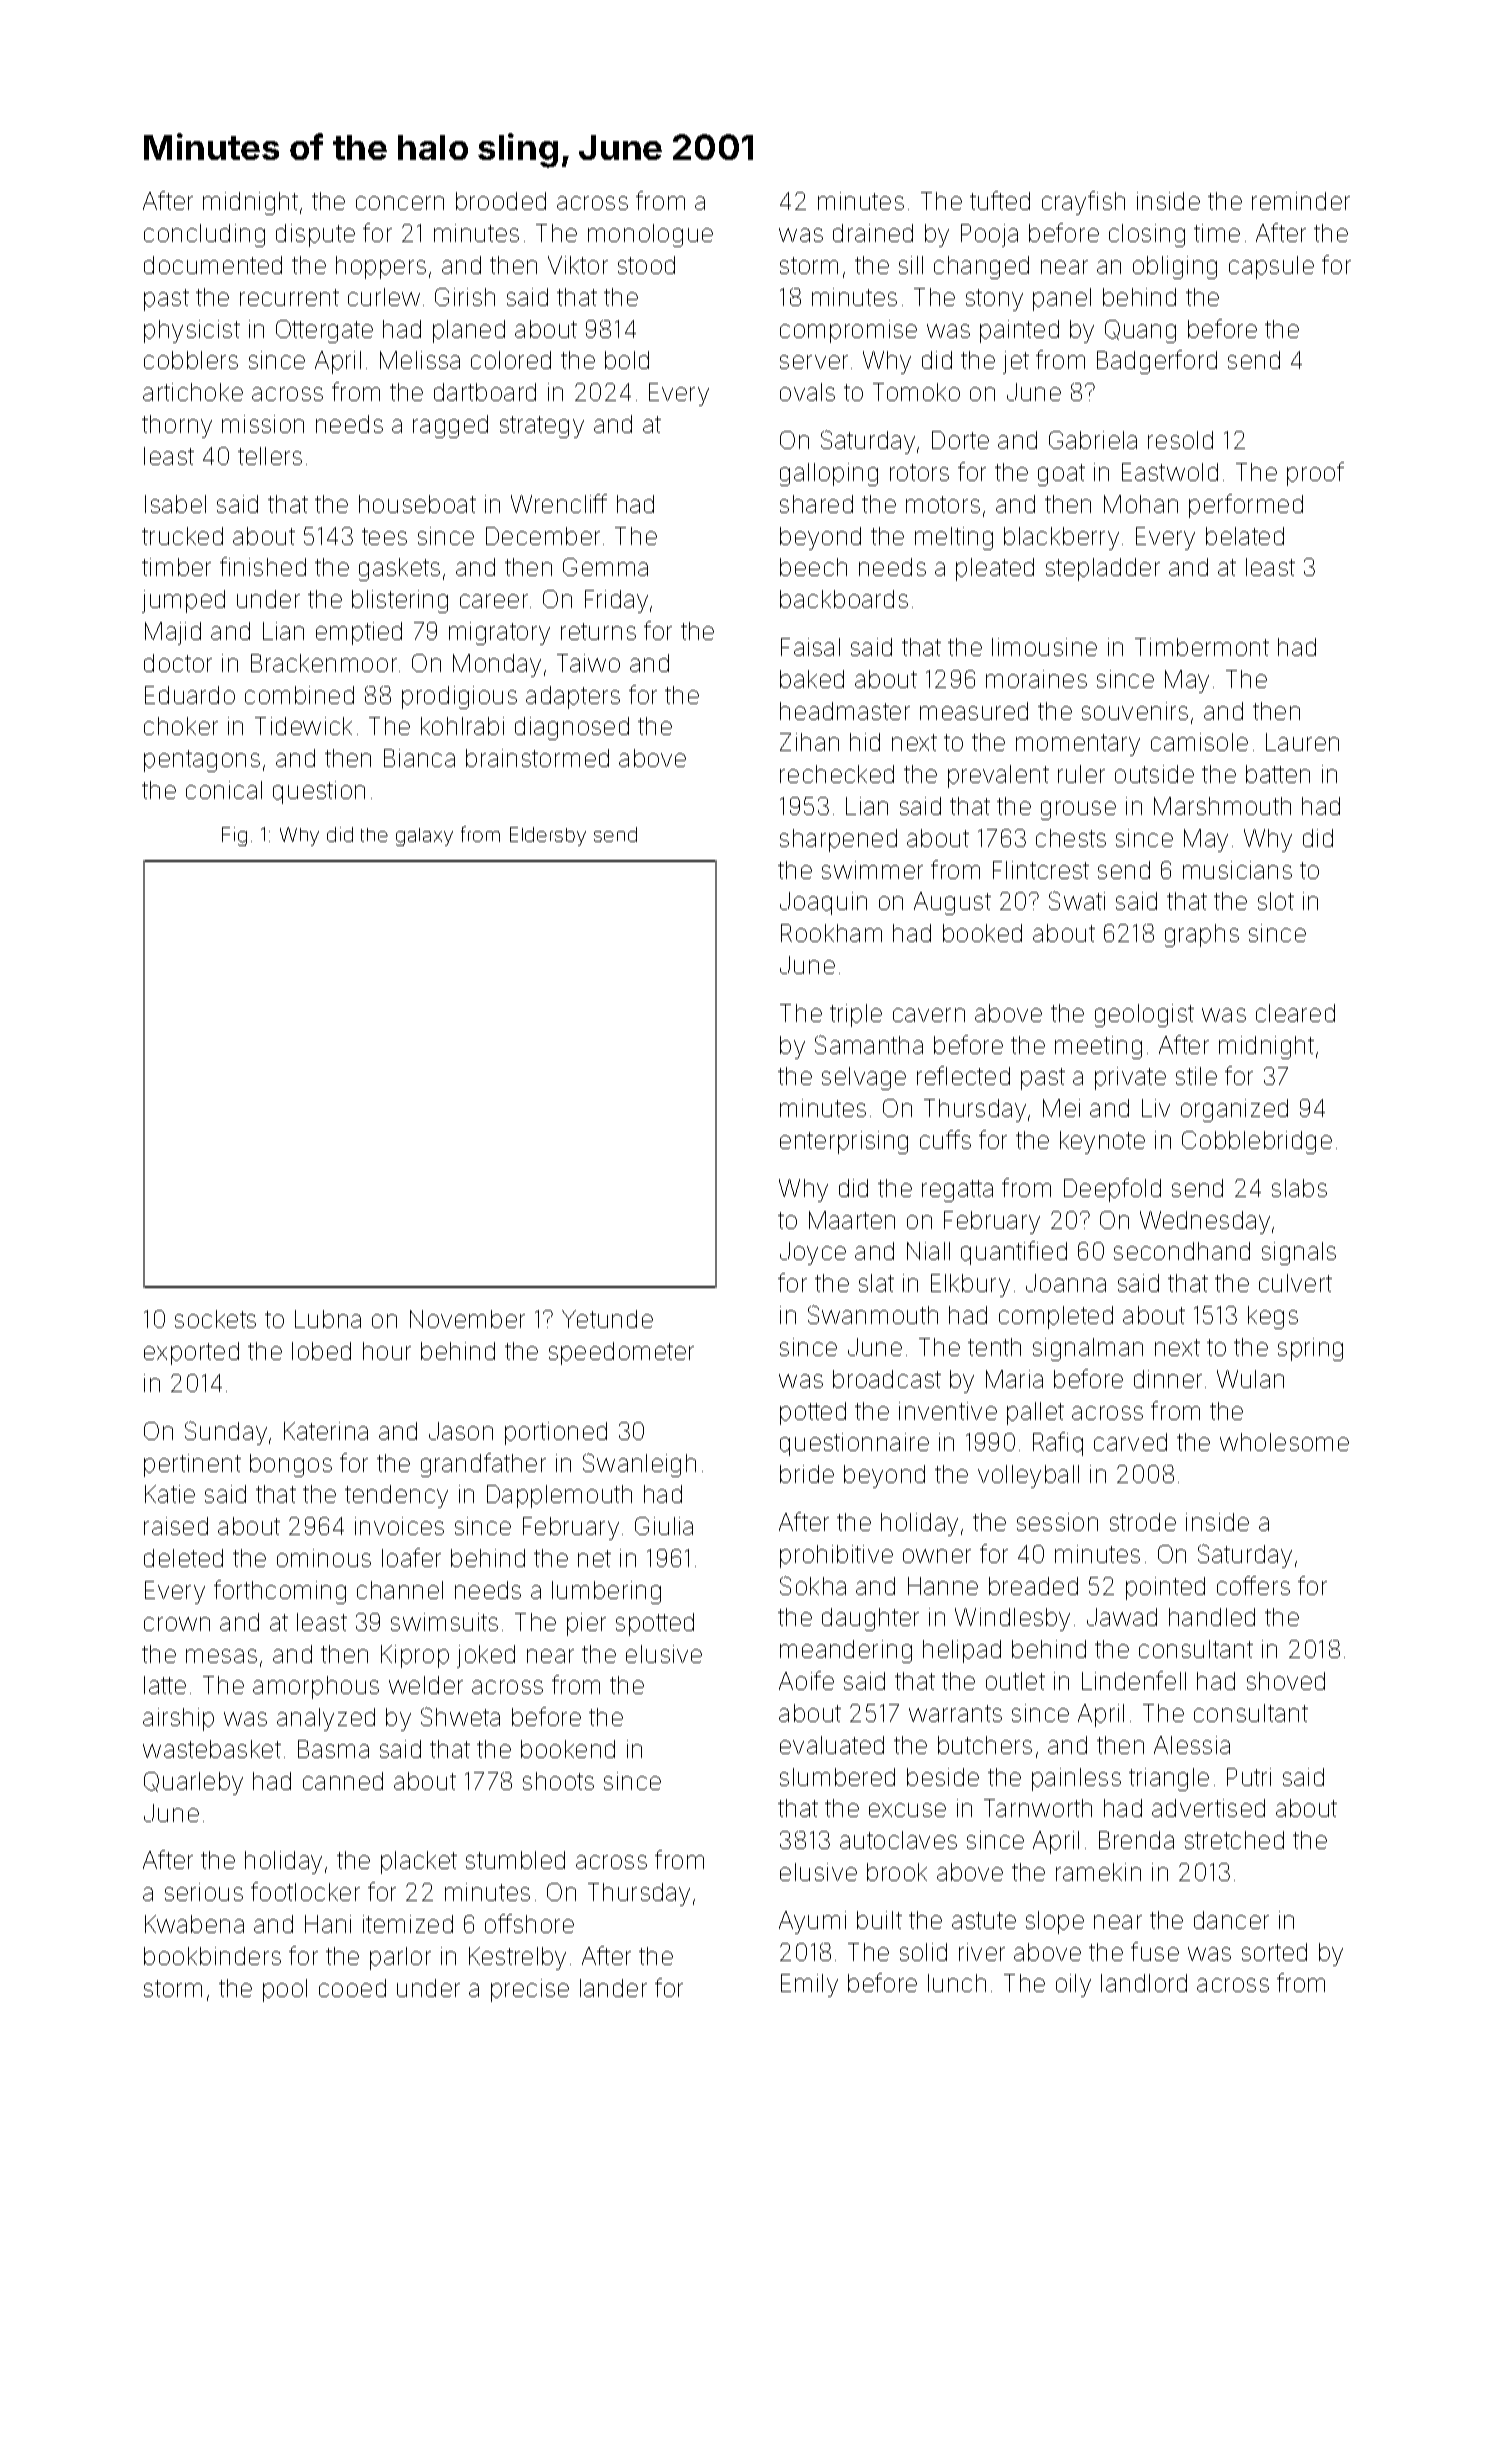 This document has width=1496, height=2464. I want to click on bongos, so click(291, 1465).
